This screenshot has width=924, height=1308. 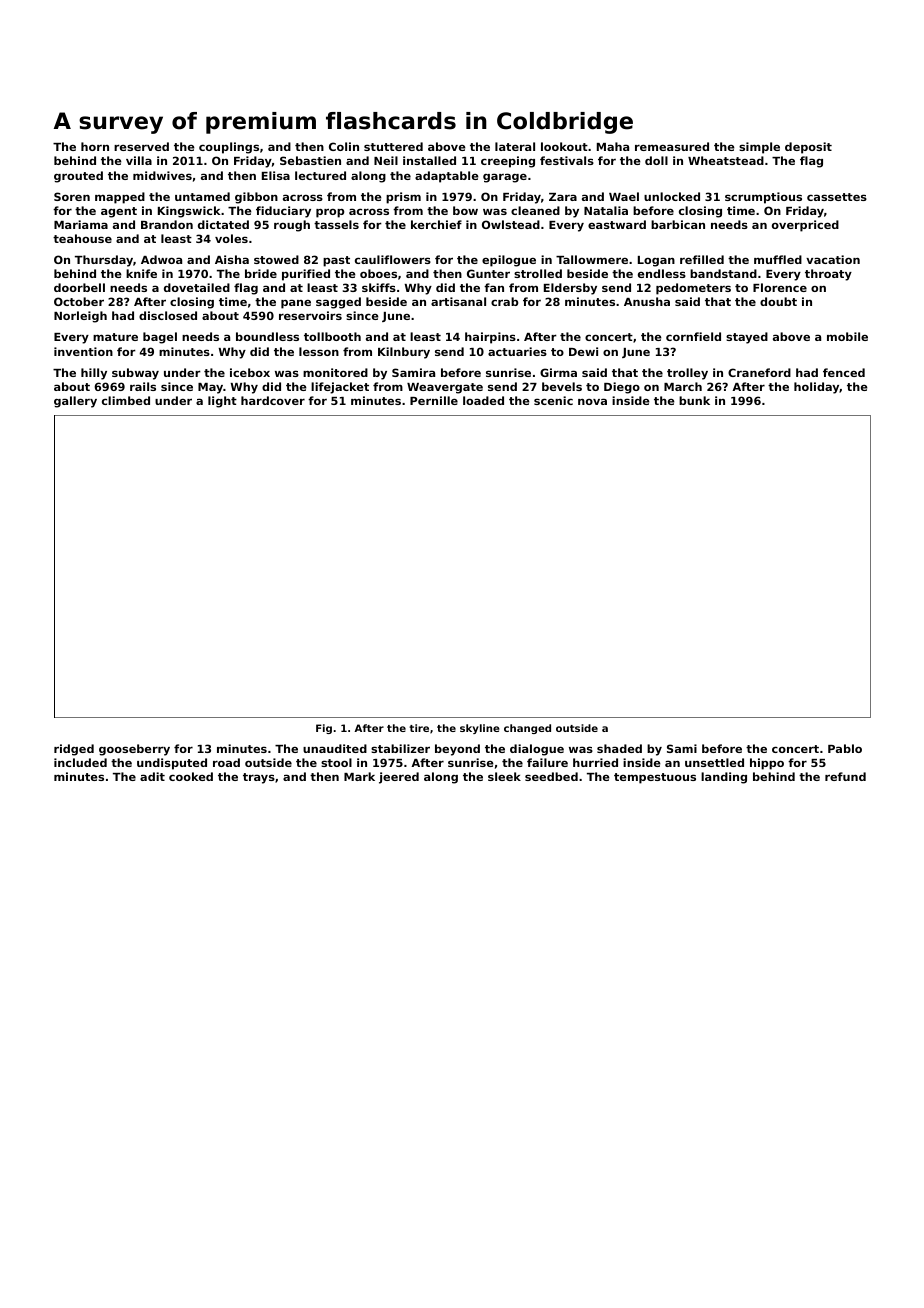 I want to click on lifejacket, so click(x=340, y=388).
